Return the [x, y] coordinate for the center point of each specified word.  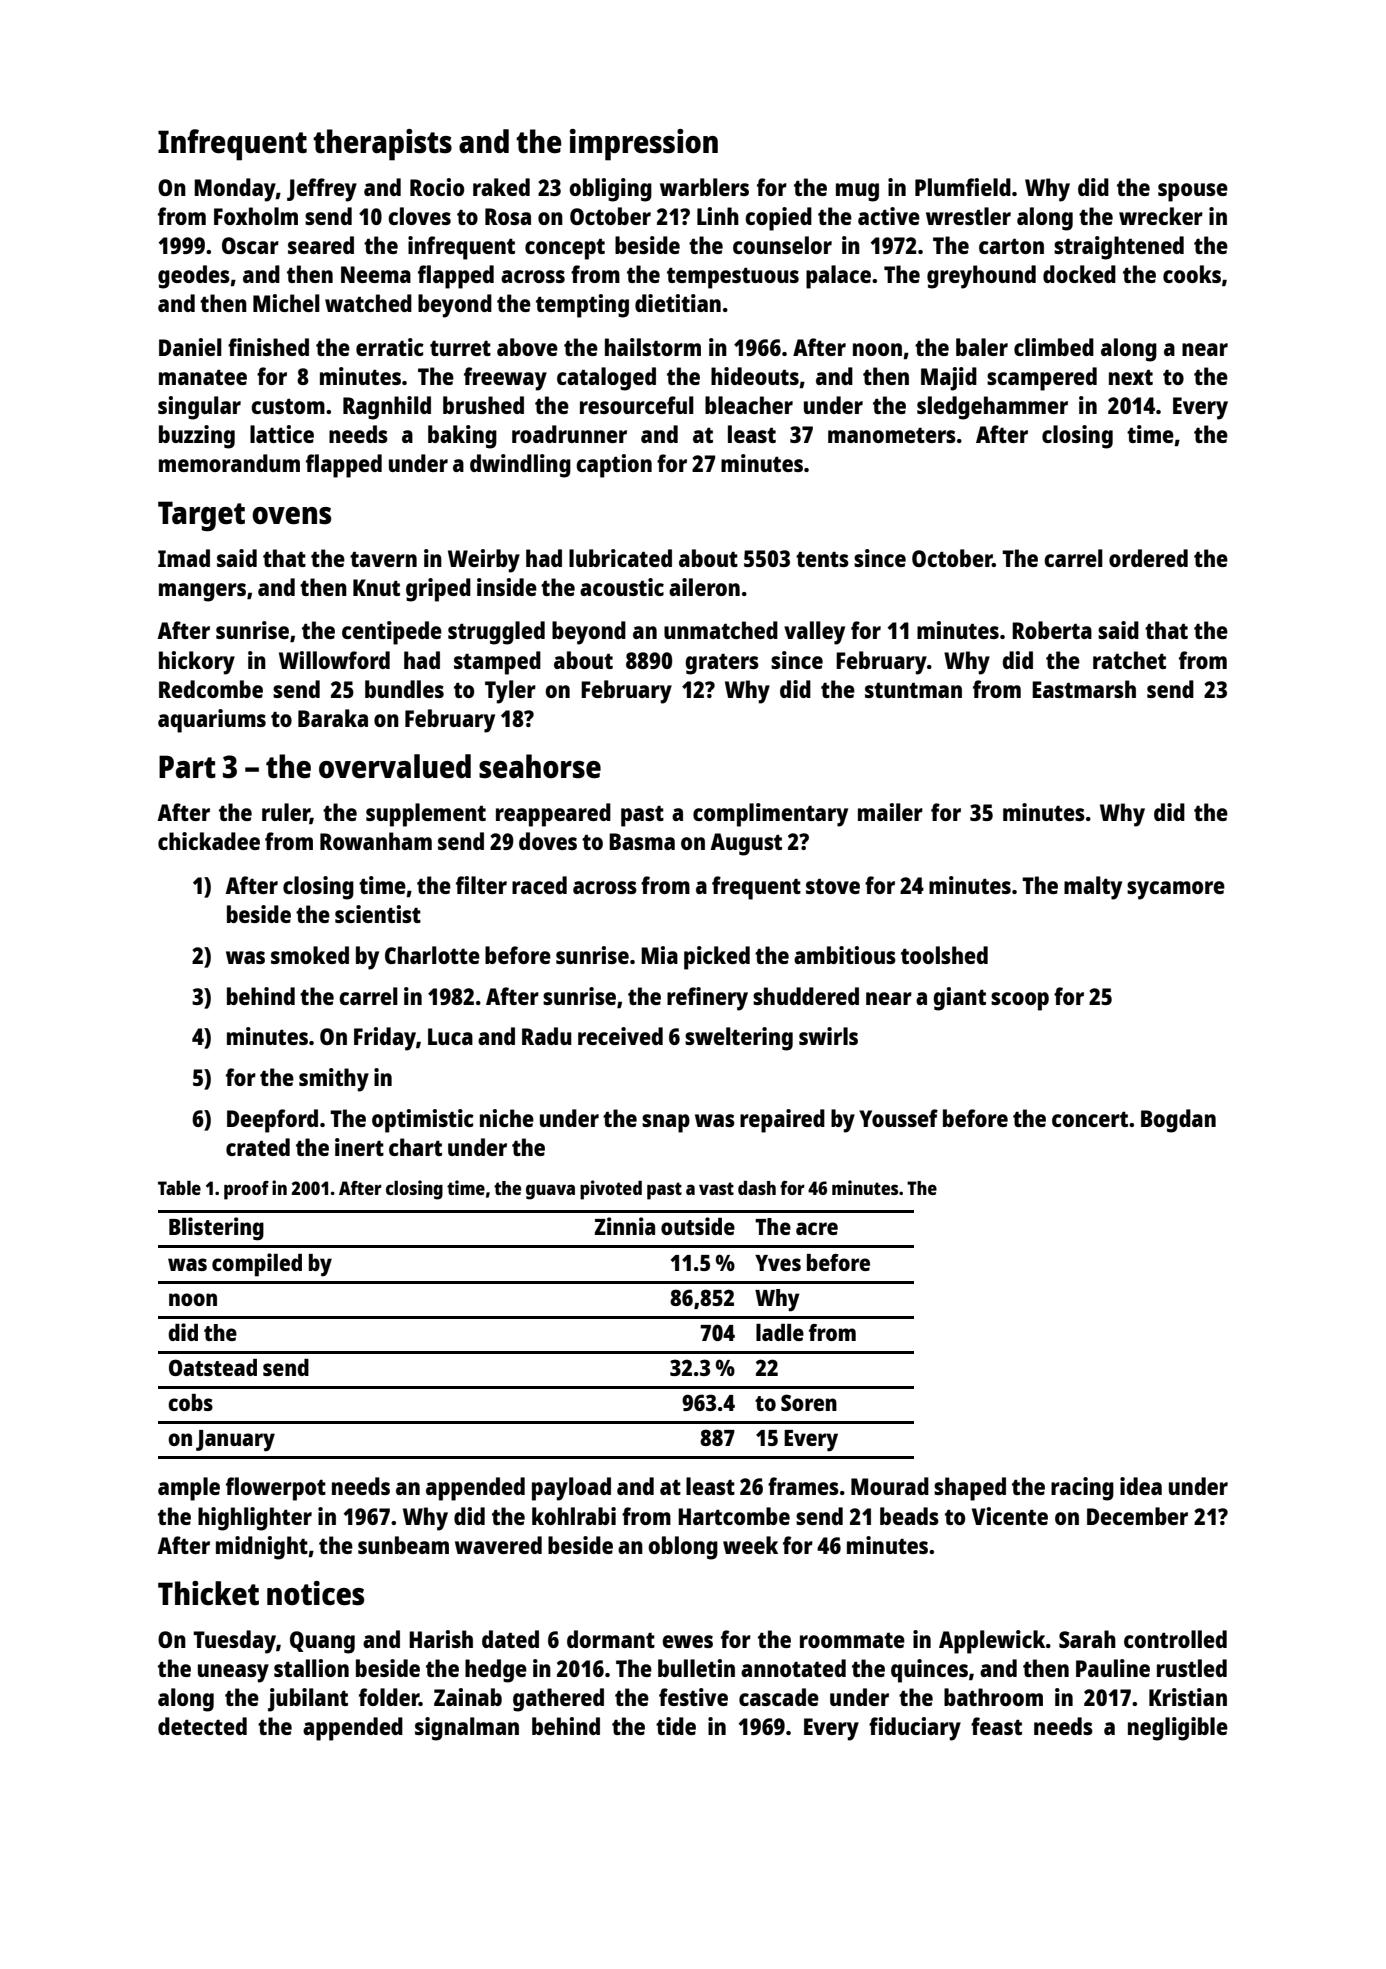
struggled [496, 633]
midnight [262, 1548]
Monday [235, 190]
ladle [780, 1332]
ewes [687, 1641]
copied [778, 219]
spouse [1193, 192]
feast [996, 1726]
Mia [659, 955]
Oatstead [213, 1367]
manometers [892, 435]
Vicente [1010, 1516]
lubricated [620, 558]
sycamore [1176, 890]
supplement [426, 815]
